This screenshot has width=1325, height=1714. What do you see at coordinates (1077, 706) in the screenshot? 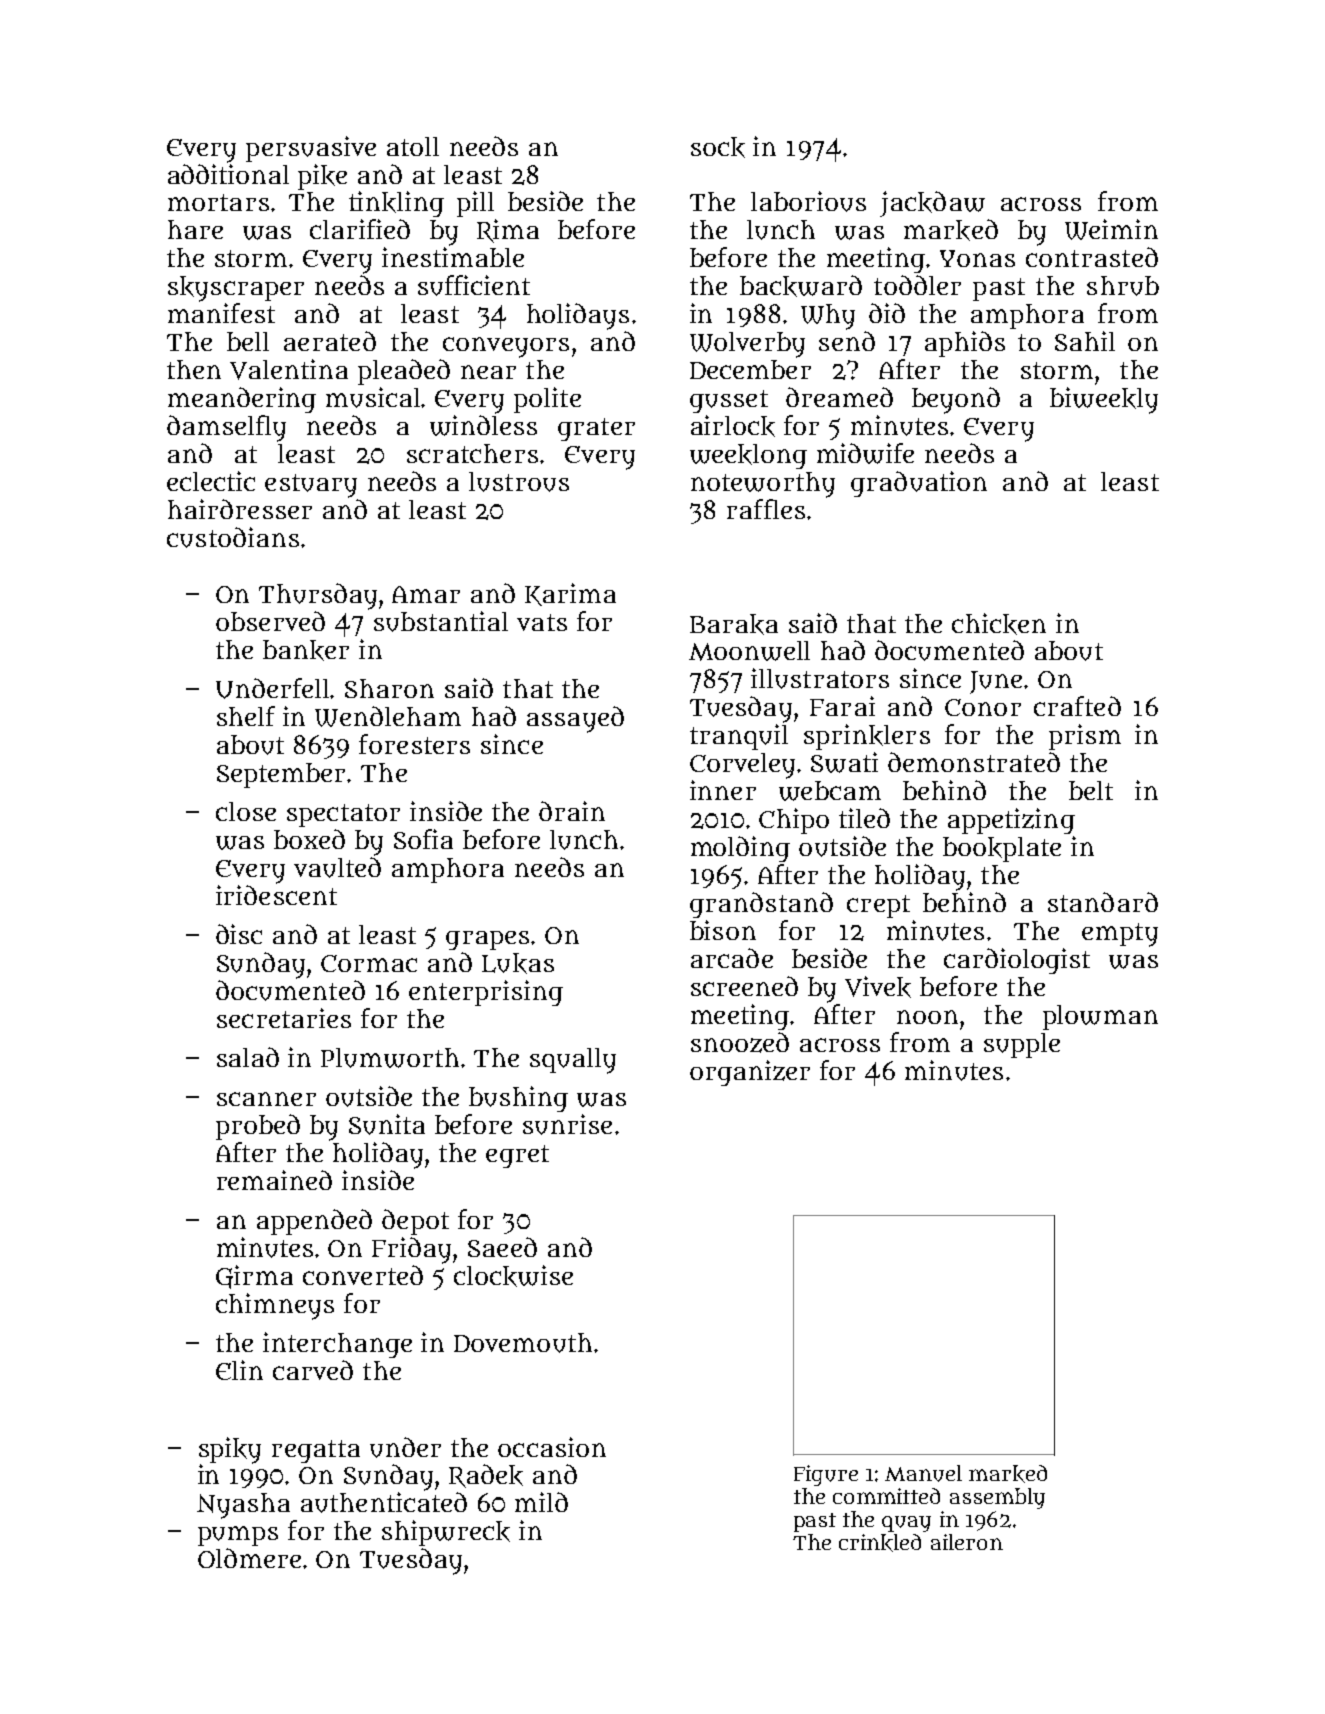
I see `crafted` at bounding box center [1077, 706].
